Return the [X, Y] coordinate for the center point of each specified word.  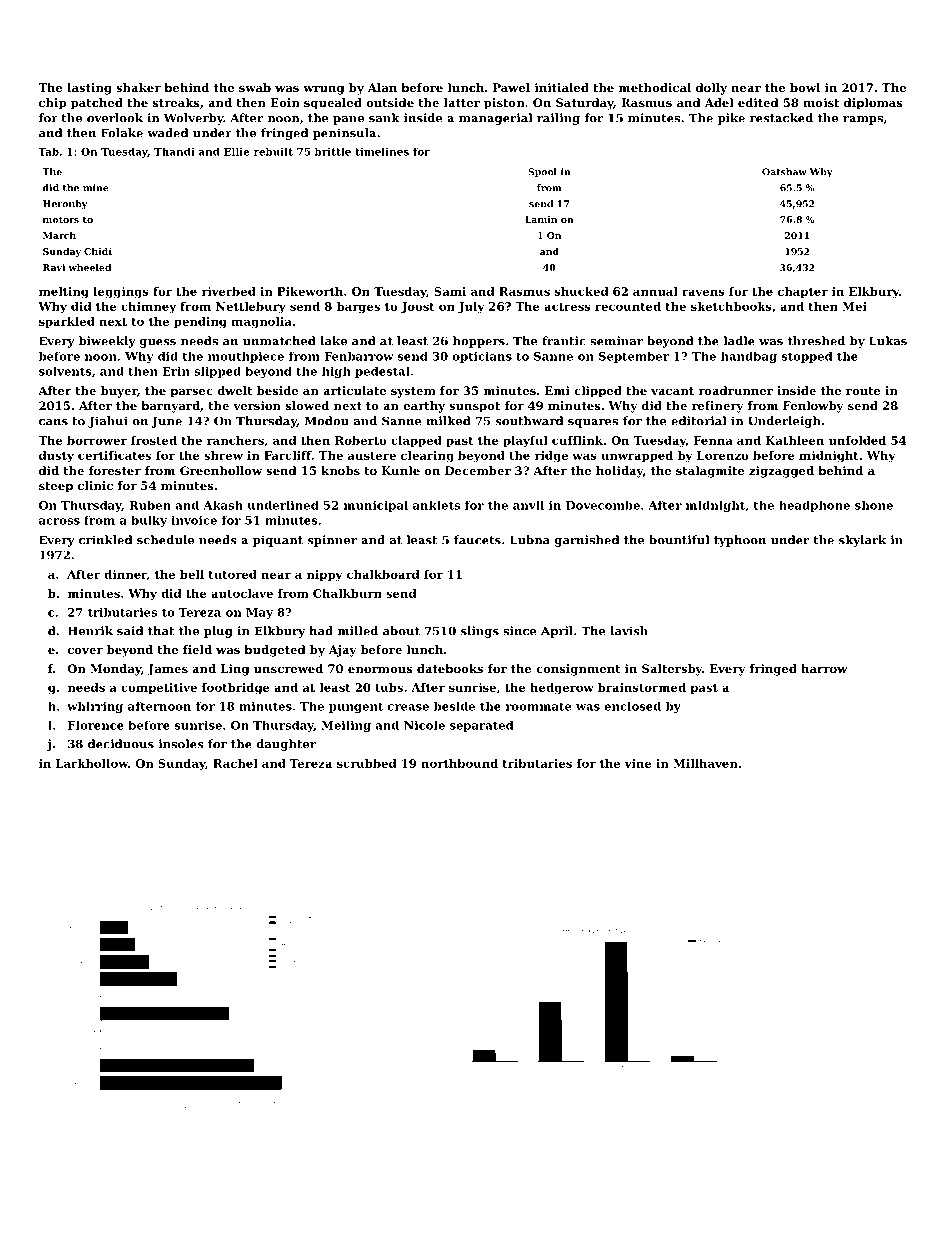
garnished [587, 541]
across [59, 521]
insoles [181, 744]
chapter [803, 292]
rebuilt [273, 152]
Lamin [541, 219]
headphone [814, 506]
